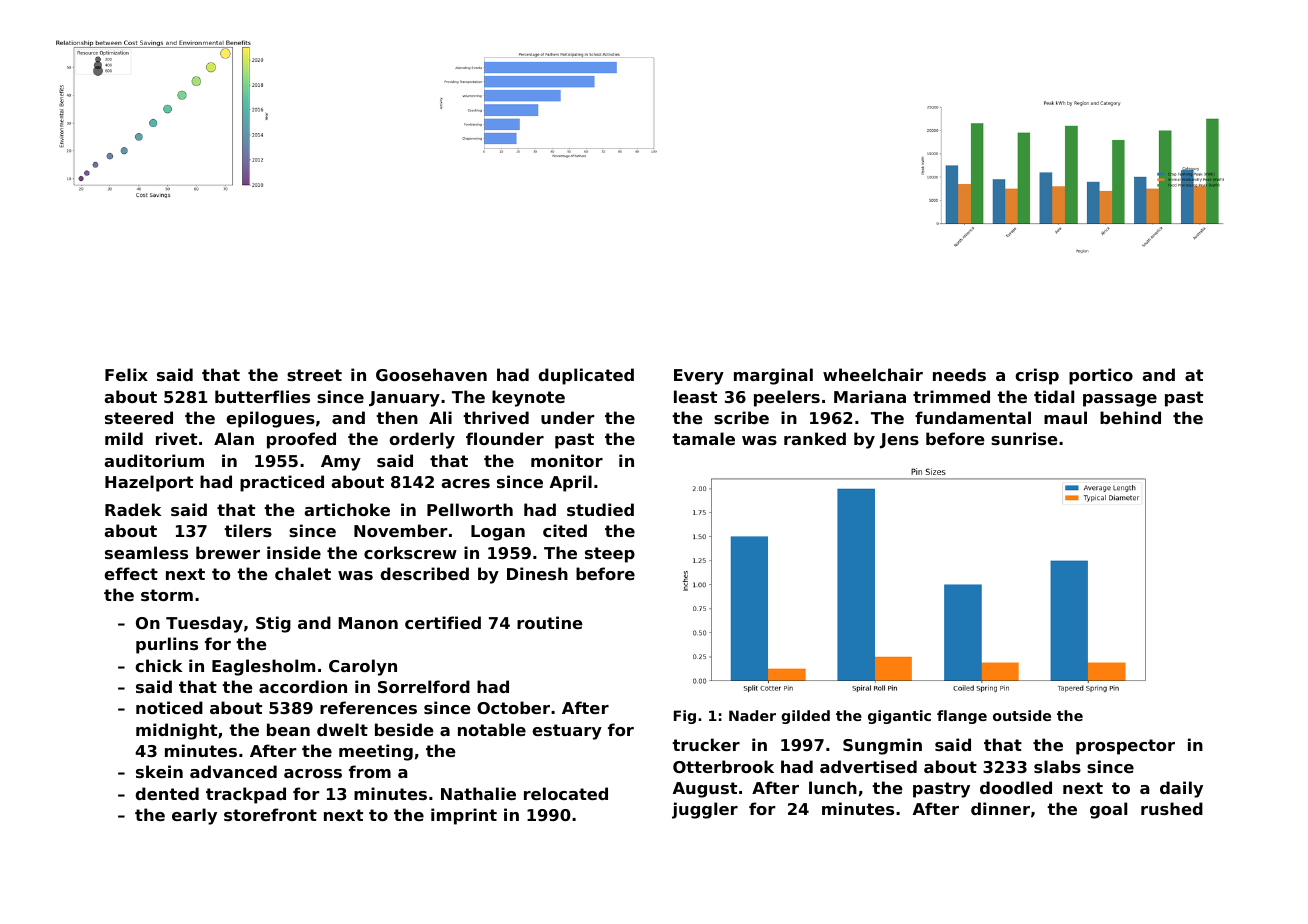 The image size is (1308, 924). What do you see at coordinates (723, 766) in the image?
I see `Otterbrook` at bounding box center [723, 766].
